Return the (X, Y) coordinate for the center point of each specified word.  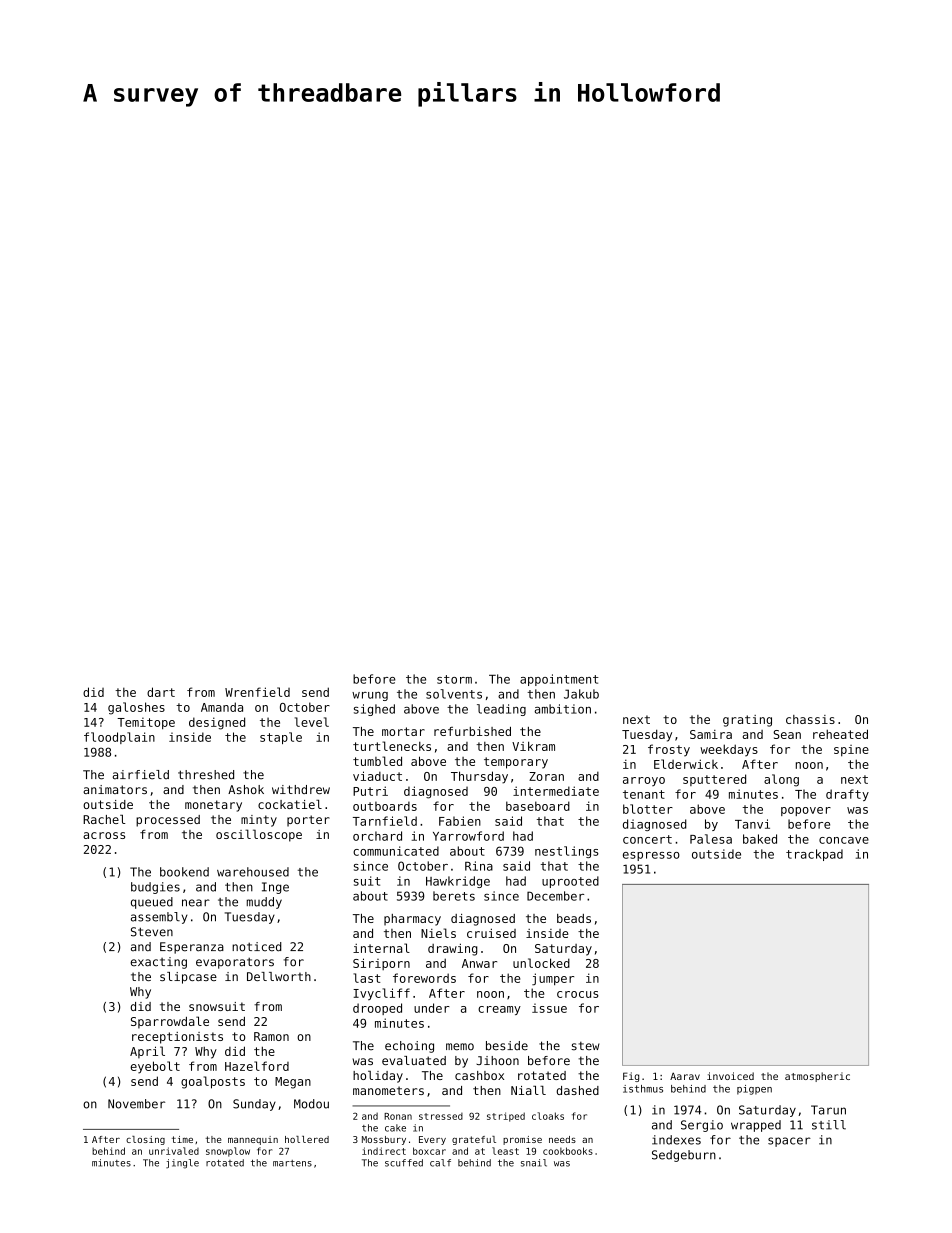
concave (844, 840)
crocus (578, 994)
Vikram (533, 746)
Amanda (222, 707)
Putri (370, 791)
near (196, 903)
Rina (479, 866)
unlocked (541, 963)
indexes (676, 1140)
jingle (182, 1164)
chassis (810, 719)
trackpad (814, 855)
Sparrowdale (170, 1022)
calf (440, 1163)
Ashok (246, 789)
